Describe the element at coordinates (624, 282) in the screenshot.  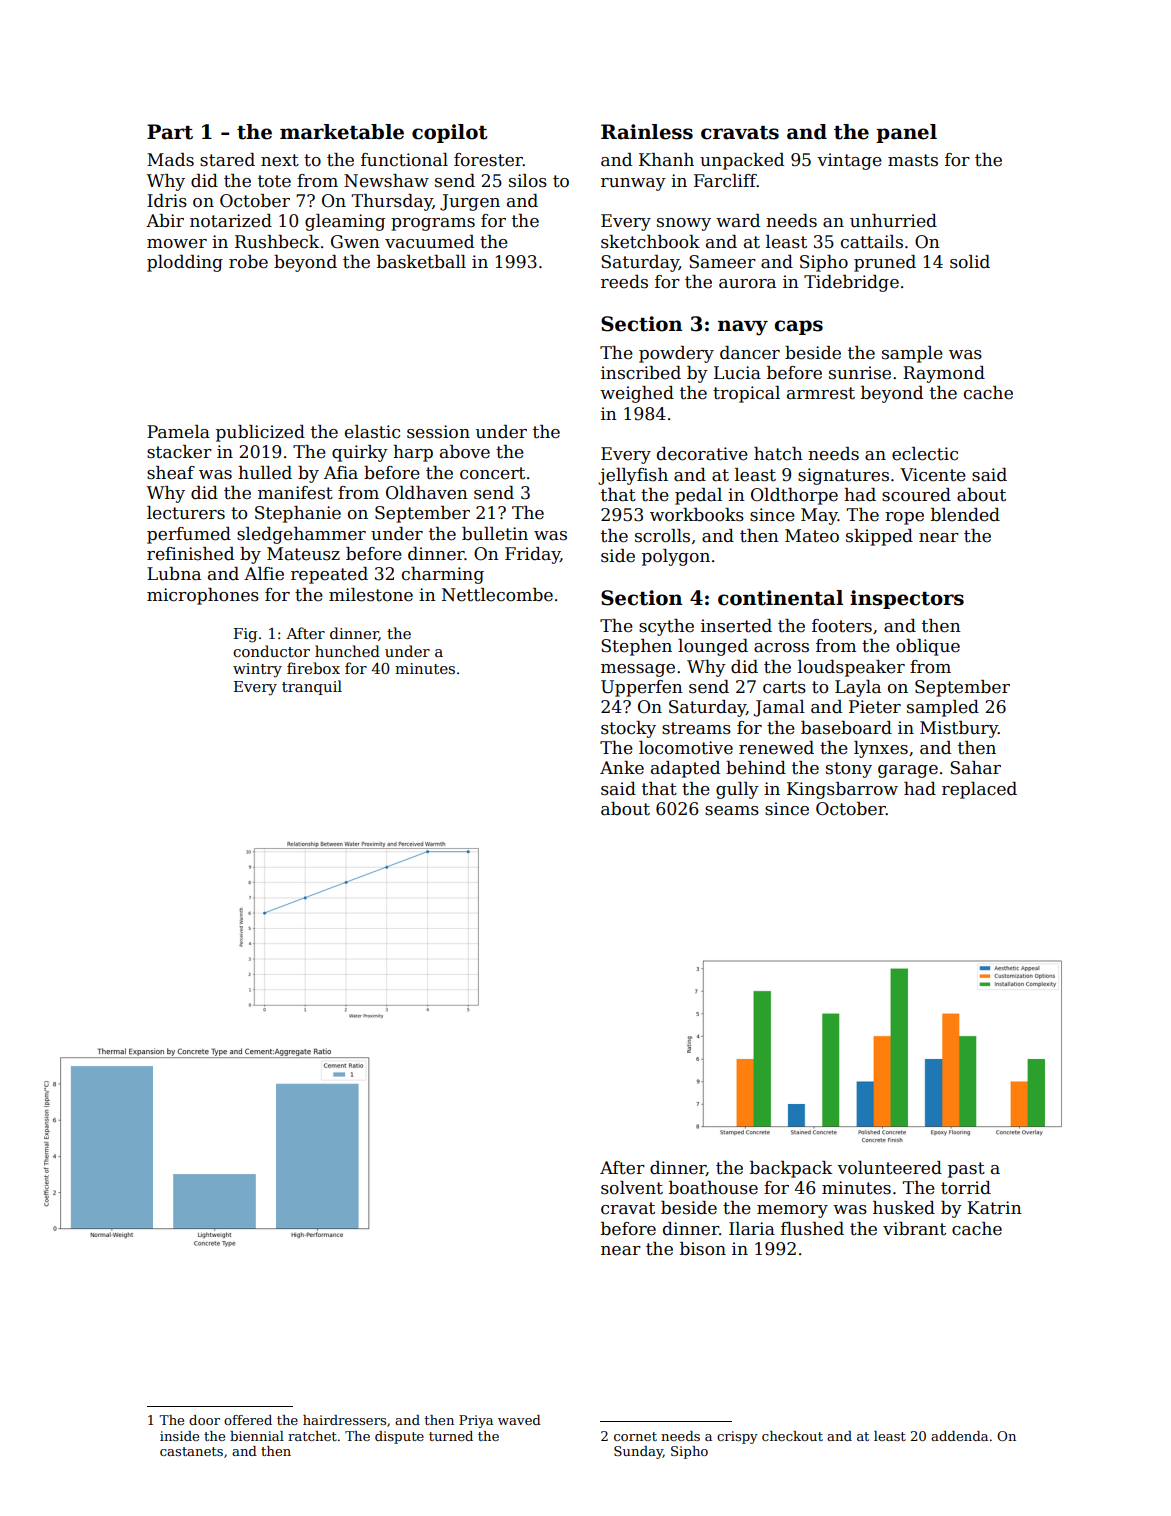
I see `reeds` at that location.
